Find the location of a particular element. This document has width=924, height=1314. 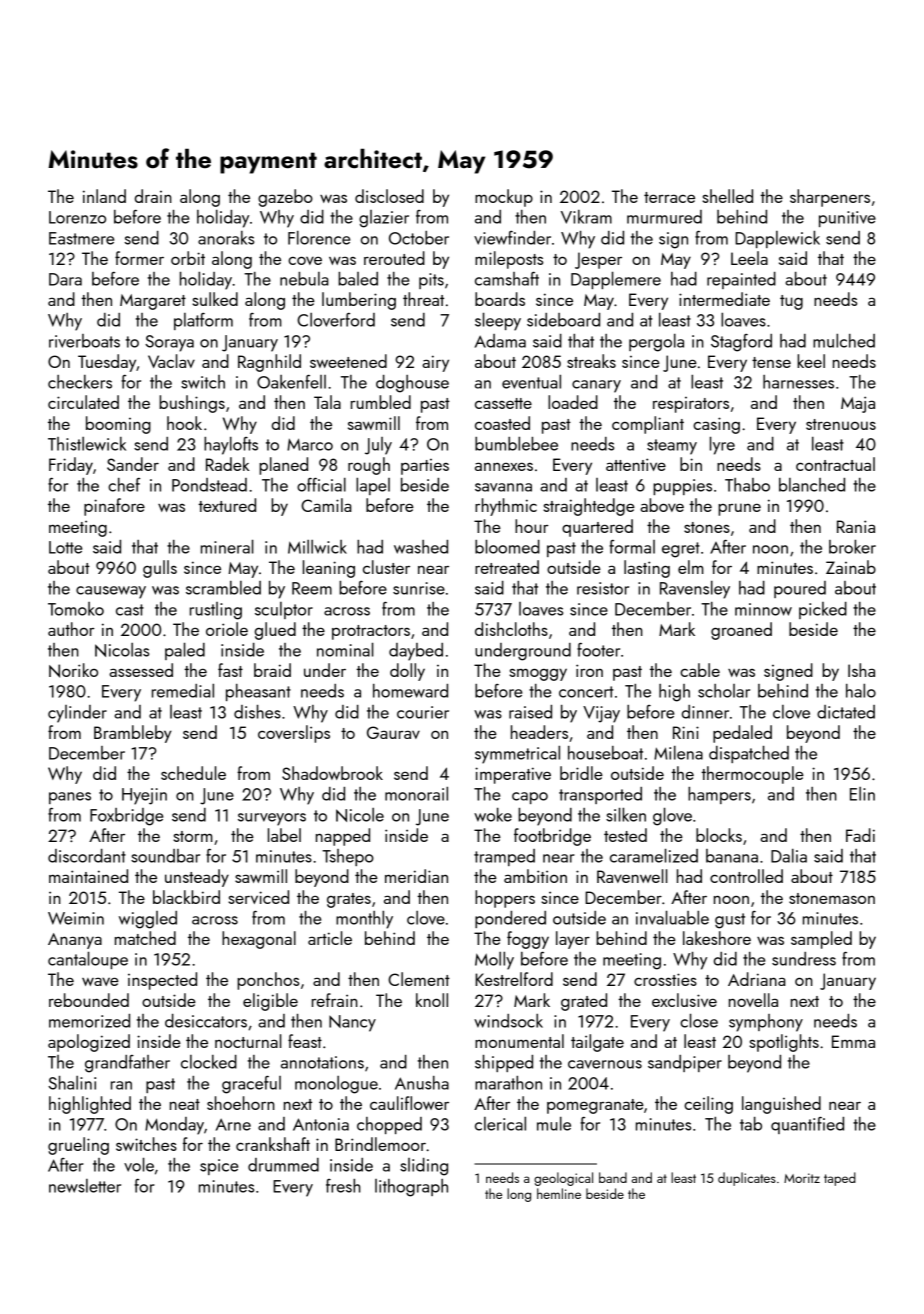

respirators is located at coordinates (691, 405).
